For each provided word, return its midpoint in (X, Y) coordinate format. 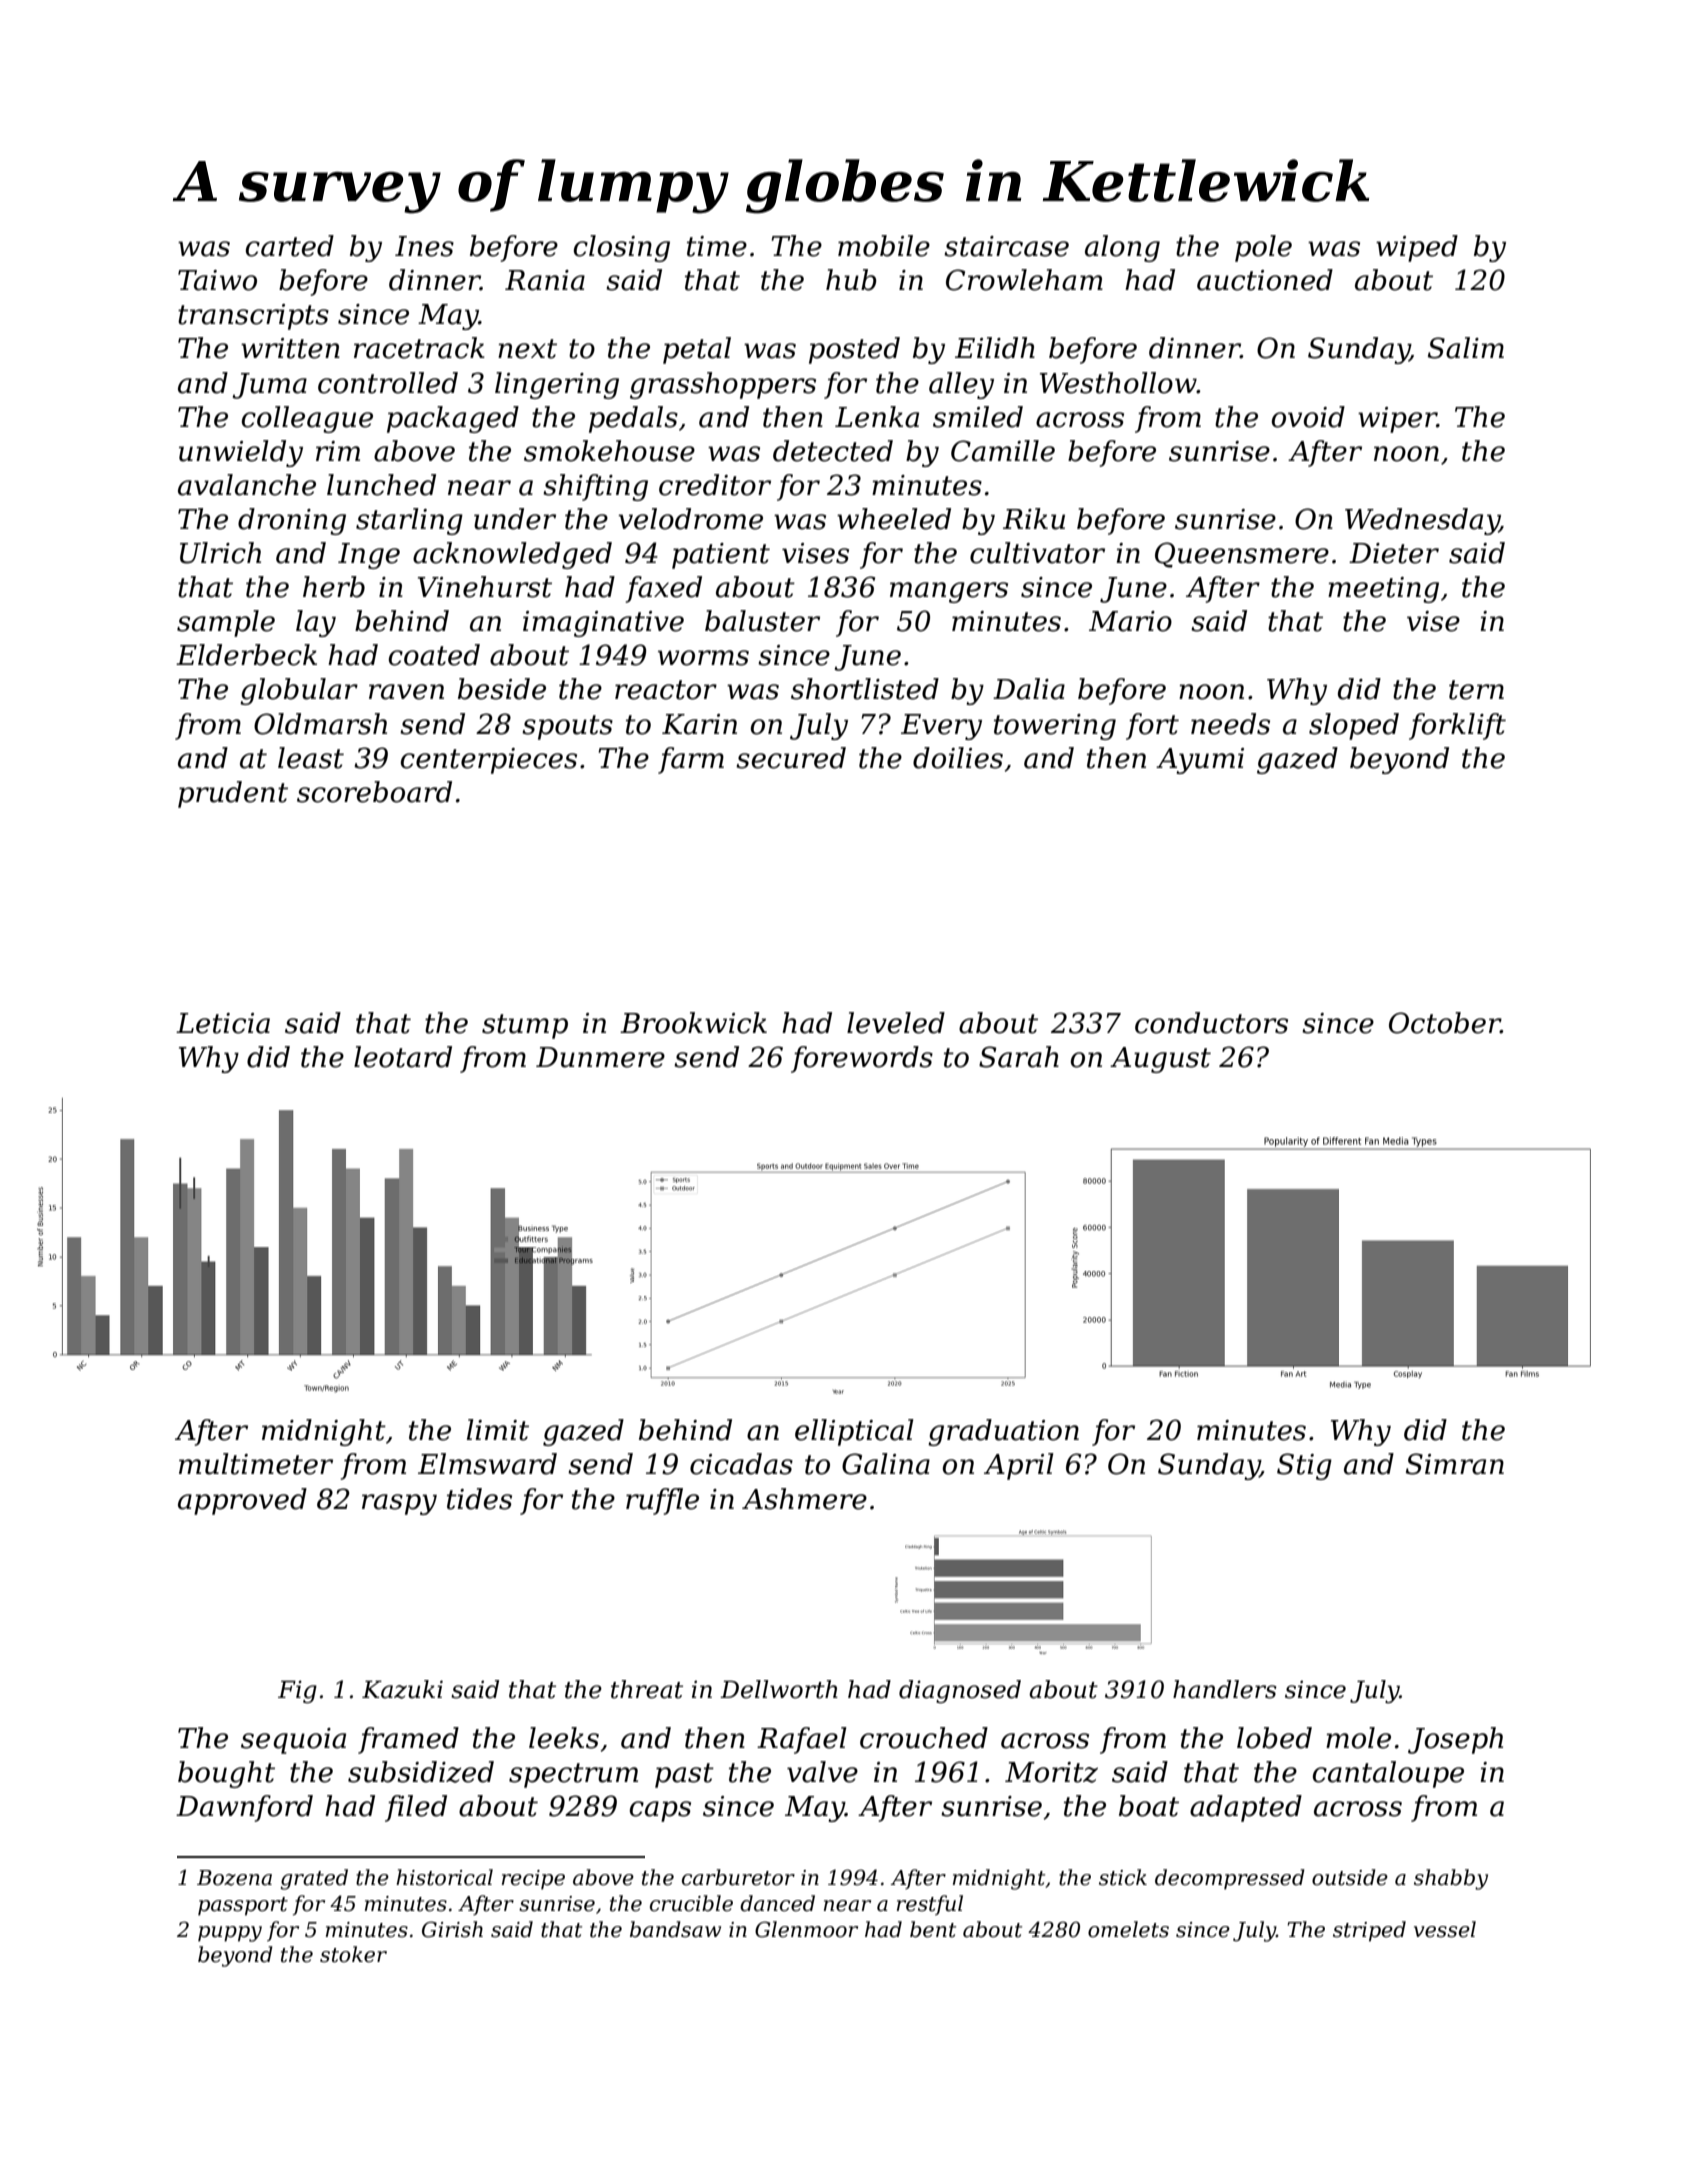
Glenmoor (806, 1929)
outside (1350, 1877)
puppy (230, 1934)
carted (290, 246)
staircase (1006, 246)
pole (1263, 248)
